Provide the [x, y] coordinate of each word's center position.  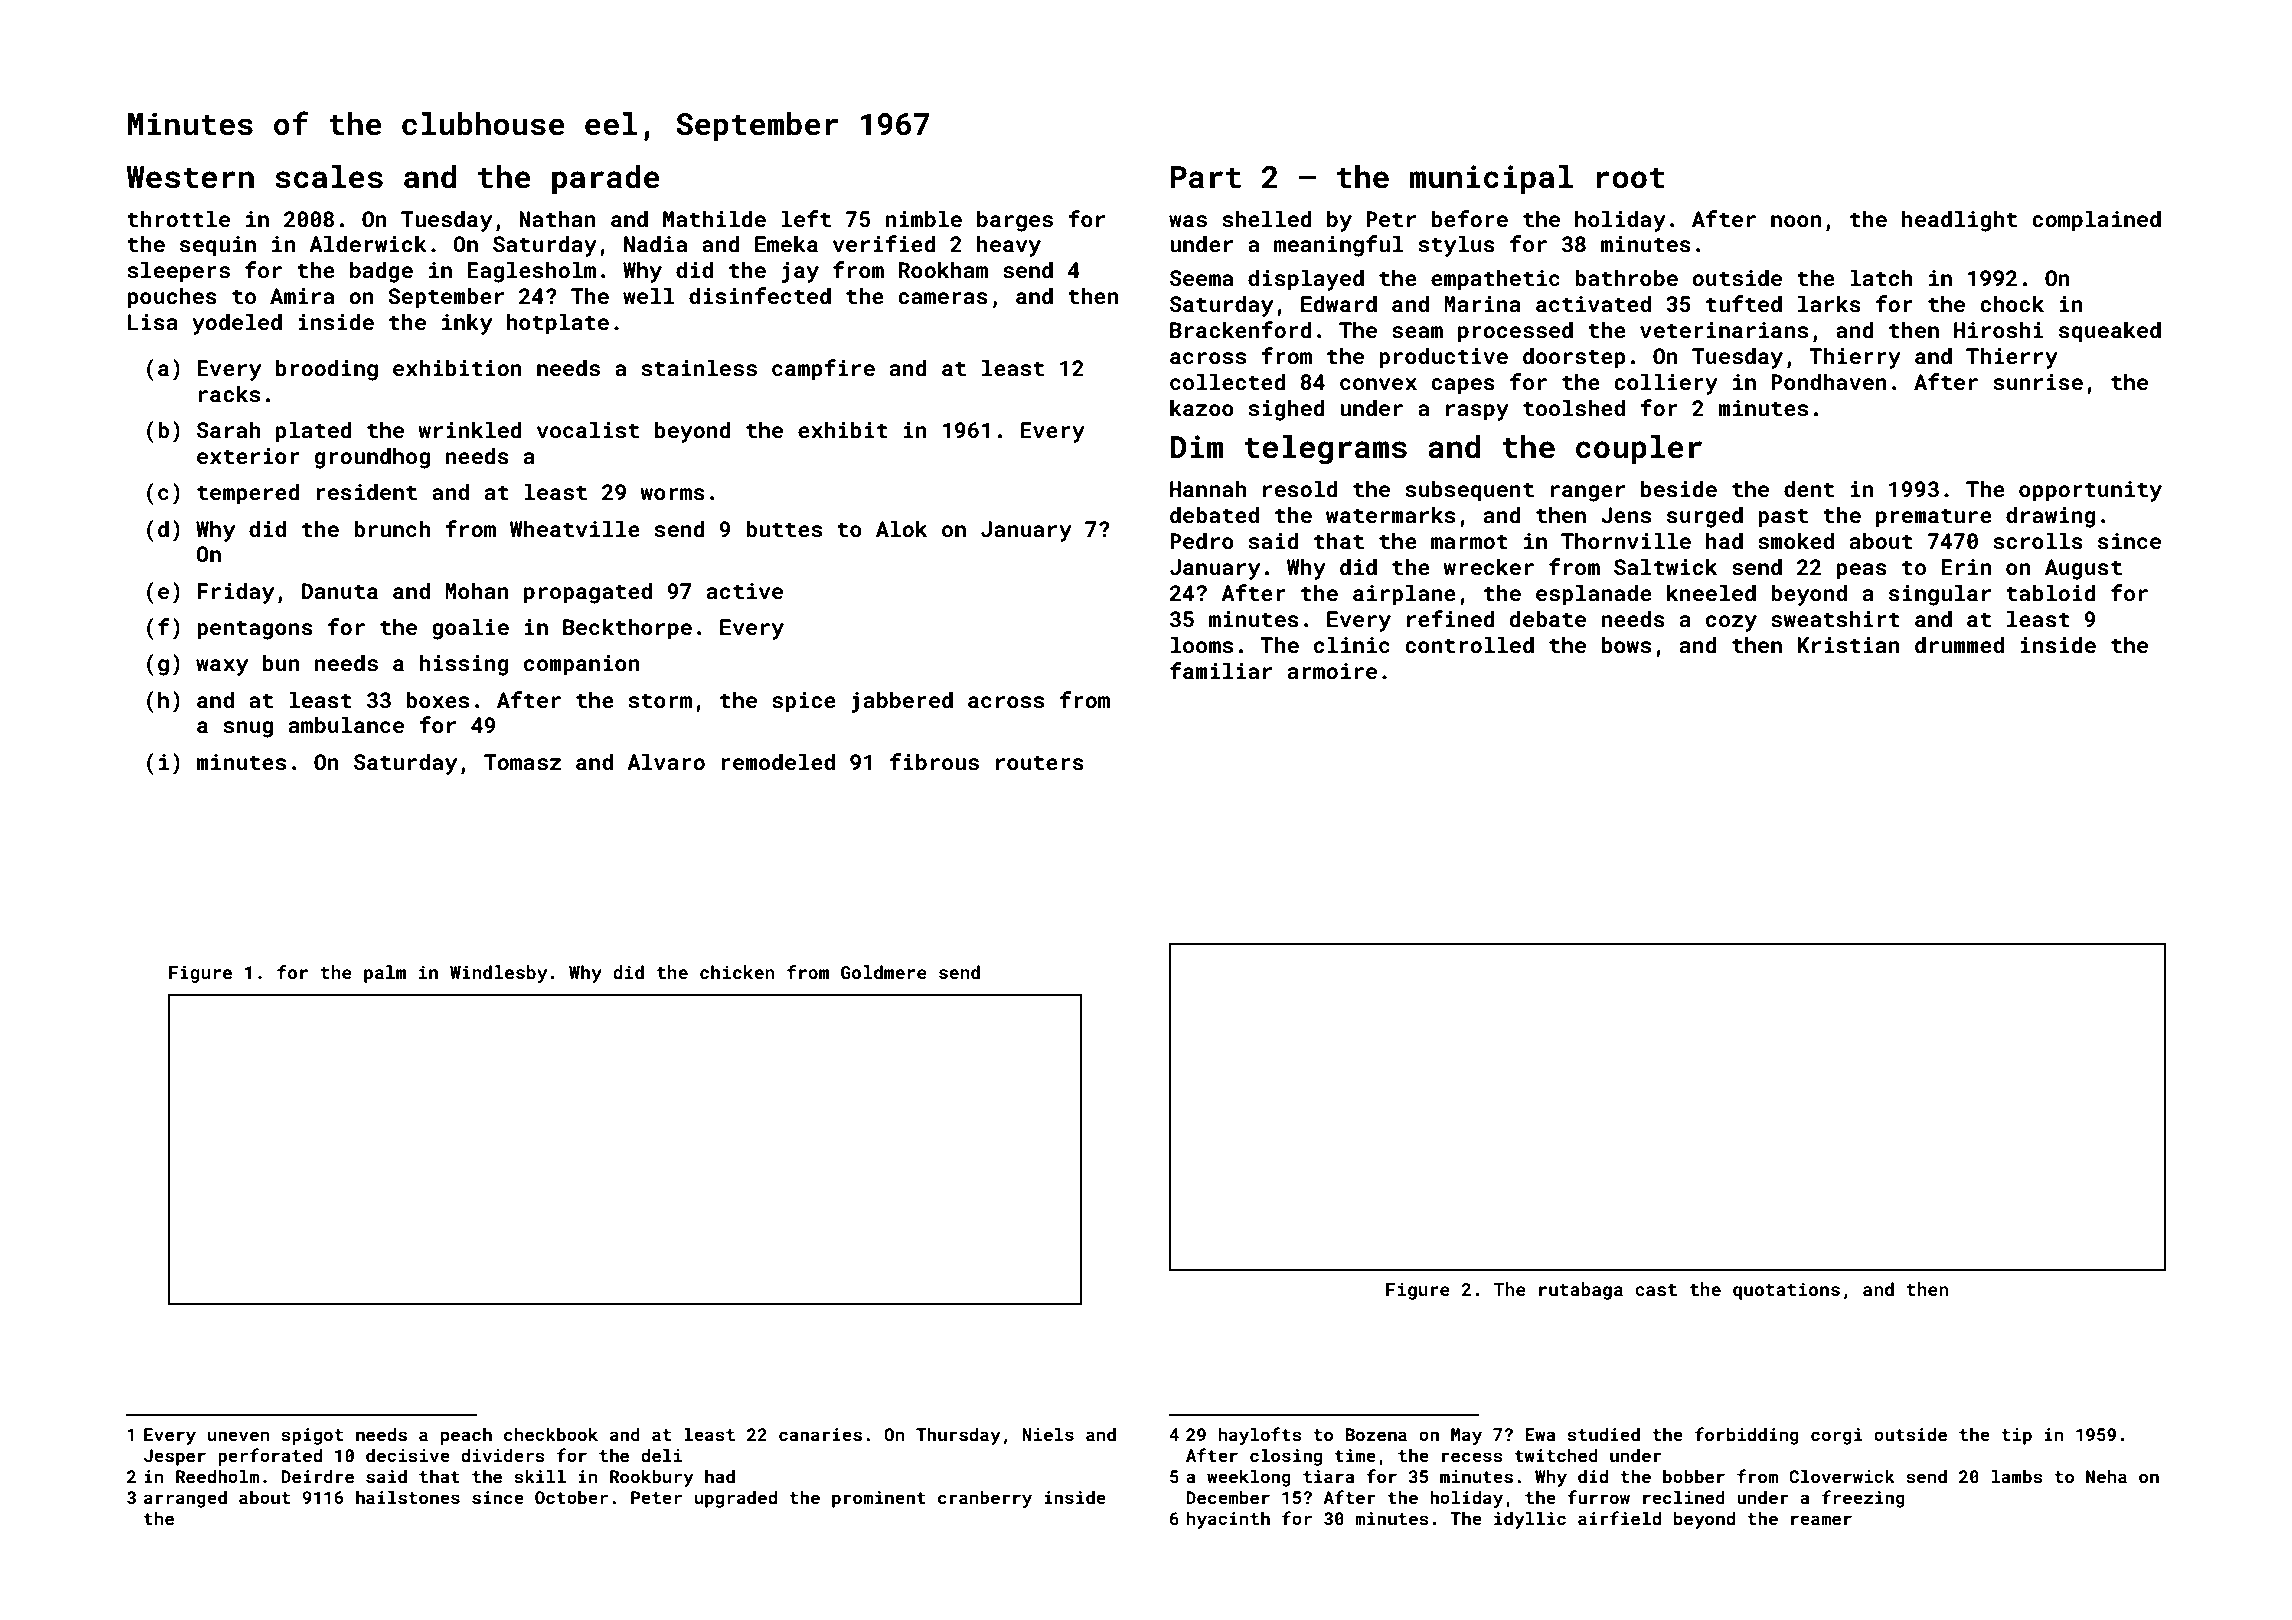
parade [606, 180]
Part [1206, 177]
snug [248, 729]
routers [1040, 762]
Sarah [228, 429]
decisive [408, 1455]
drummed [1959, 644]
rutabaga [1581, 1291]
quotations [1786, 1291]
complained [2096, 221]
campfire [823, 370]
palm [385, 974]
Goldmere [884, 972]
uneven [239, 1436]
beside [1679, 488]
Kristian [1848, 645]
